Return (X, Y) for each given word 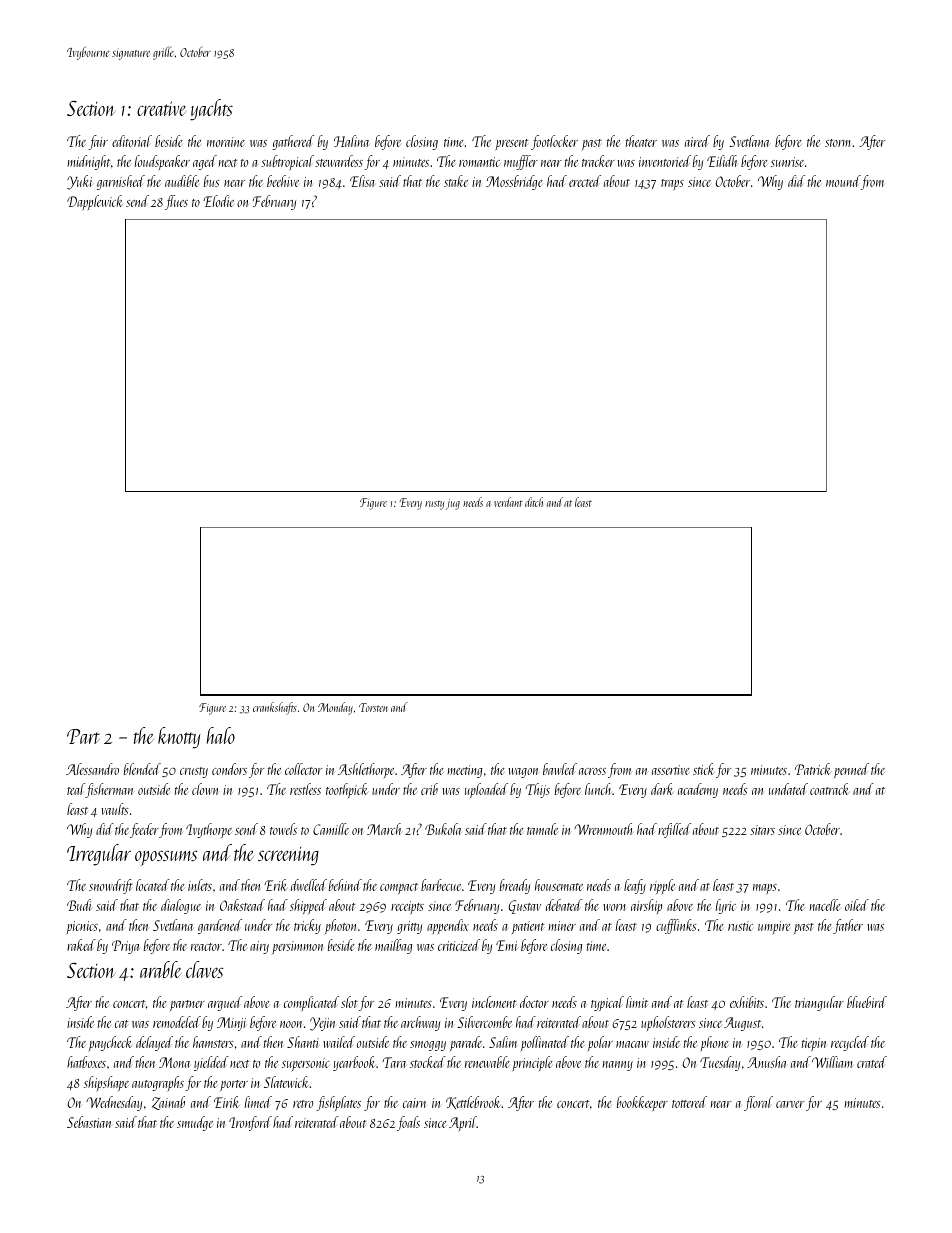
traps (672, 184)
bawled (560, 769)
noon (291, 1024)
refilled (674, 830)
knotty (179, 738)
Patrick (813, 769)
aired (697, 141)
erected (585, 181)
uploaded (486, 790)
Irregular (99, 855)
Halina (351, 141)
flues (176, 202)
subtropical (287, 162)
